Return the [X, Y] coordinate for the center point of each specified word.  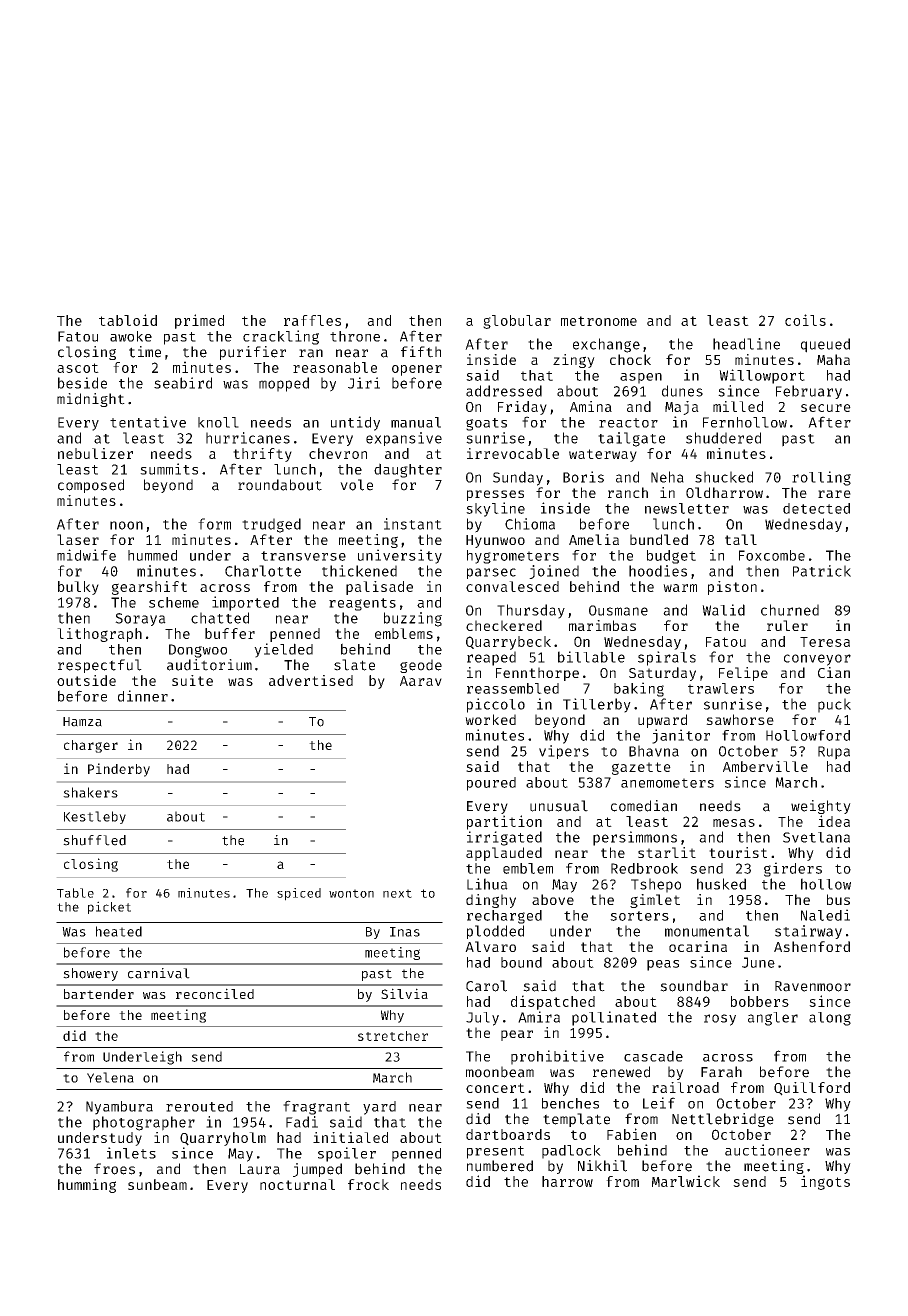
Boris [583, 477]
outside [86, 680]
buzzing [413, 619]
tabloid [128, 320]
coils [805, 320]
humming [87, 1186]
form [214, 524]
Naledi [825, 915]
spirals [667, 658]
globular [517, 322]
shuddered [723, 438]
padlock [571, 1152]
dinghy [491, 901]
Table [75, 893]
